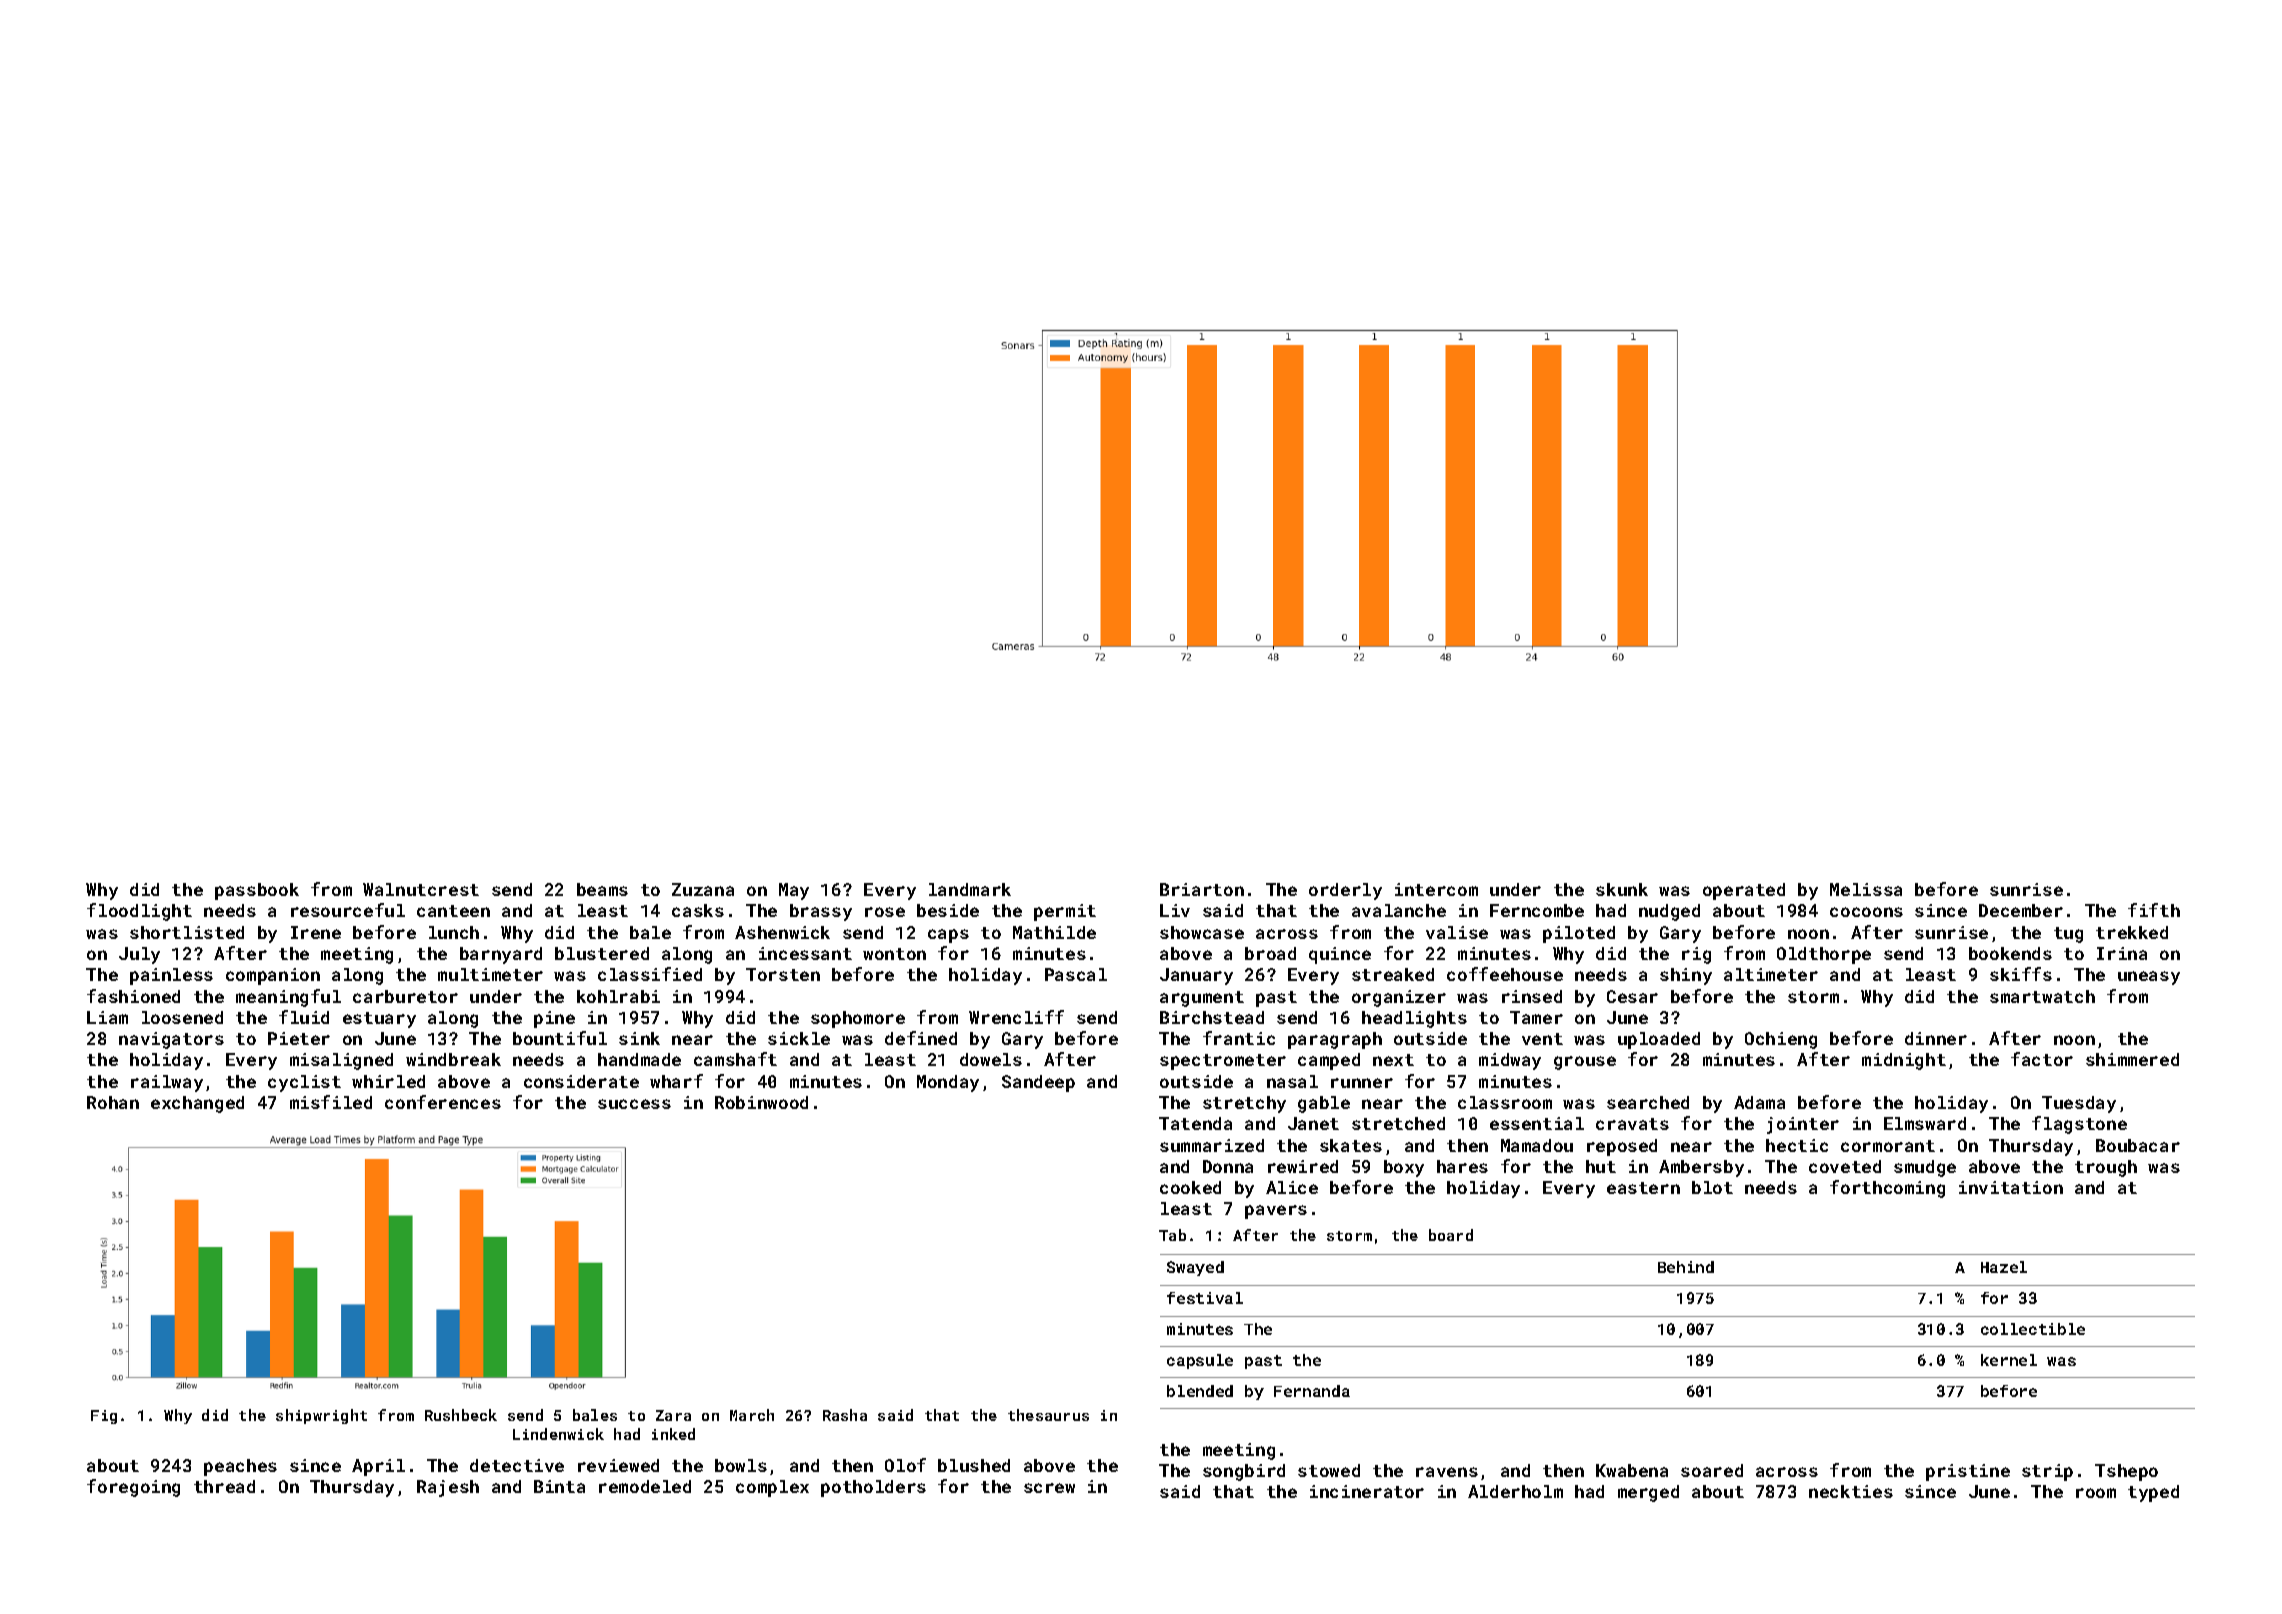  I want to click on Rajesh, so click(448, 1488).
